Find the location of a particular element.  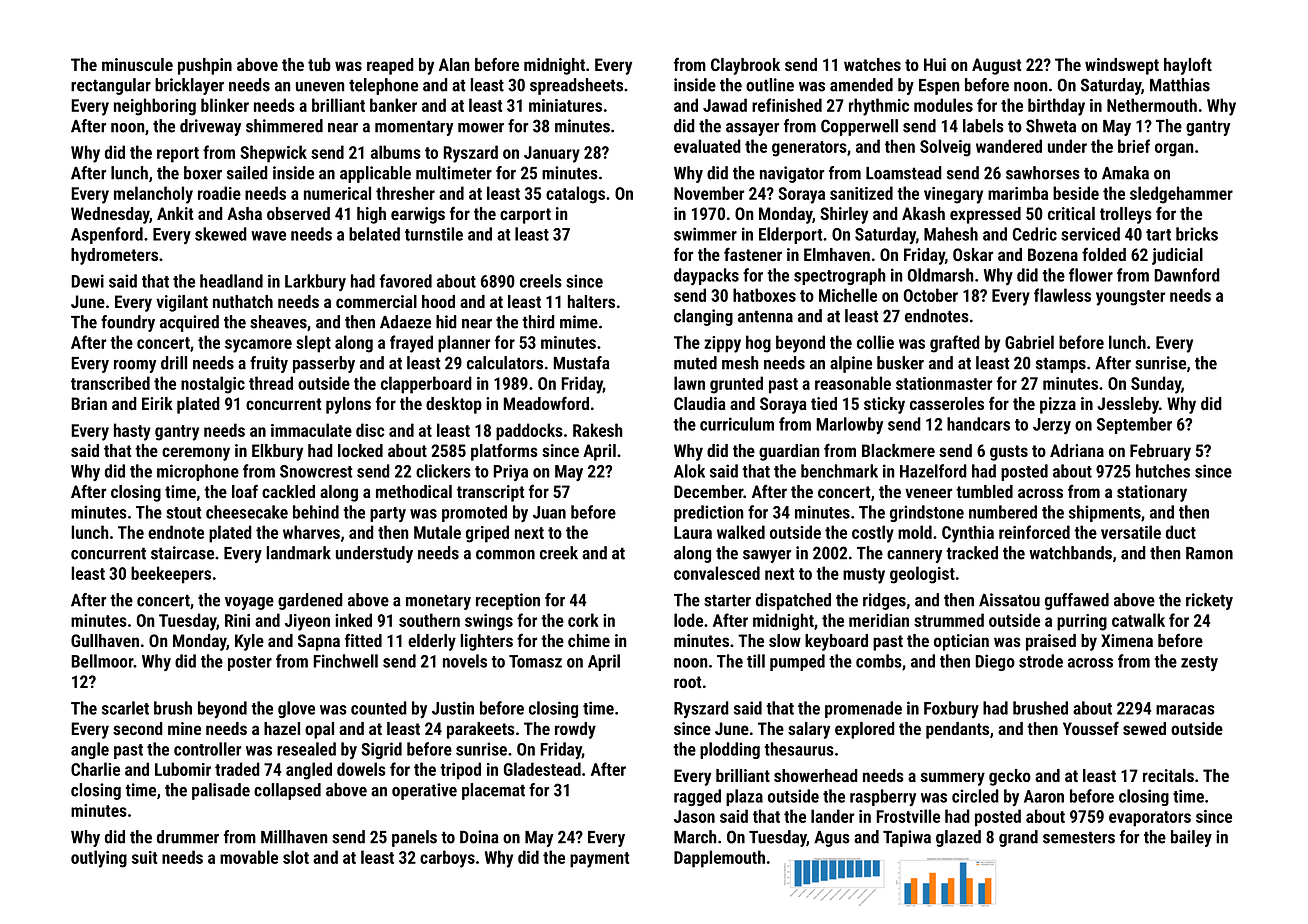

melancholy is located at coordinates (153, 195).
